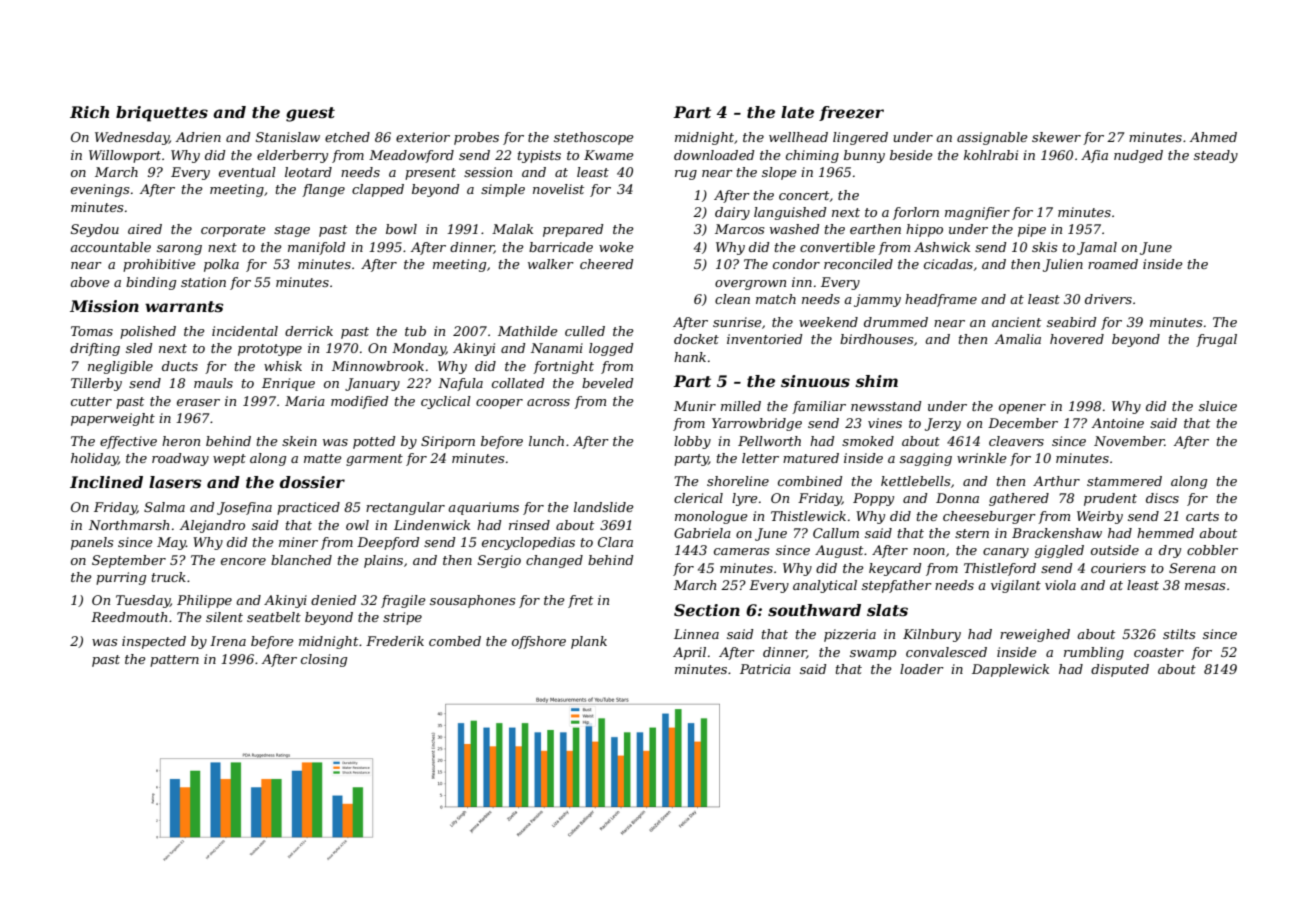  I want to click on drifting, so click(95, 349).
